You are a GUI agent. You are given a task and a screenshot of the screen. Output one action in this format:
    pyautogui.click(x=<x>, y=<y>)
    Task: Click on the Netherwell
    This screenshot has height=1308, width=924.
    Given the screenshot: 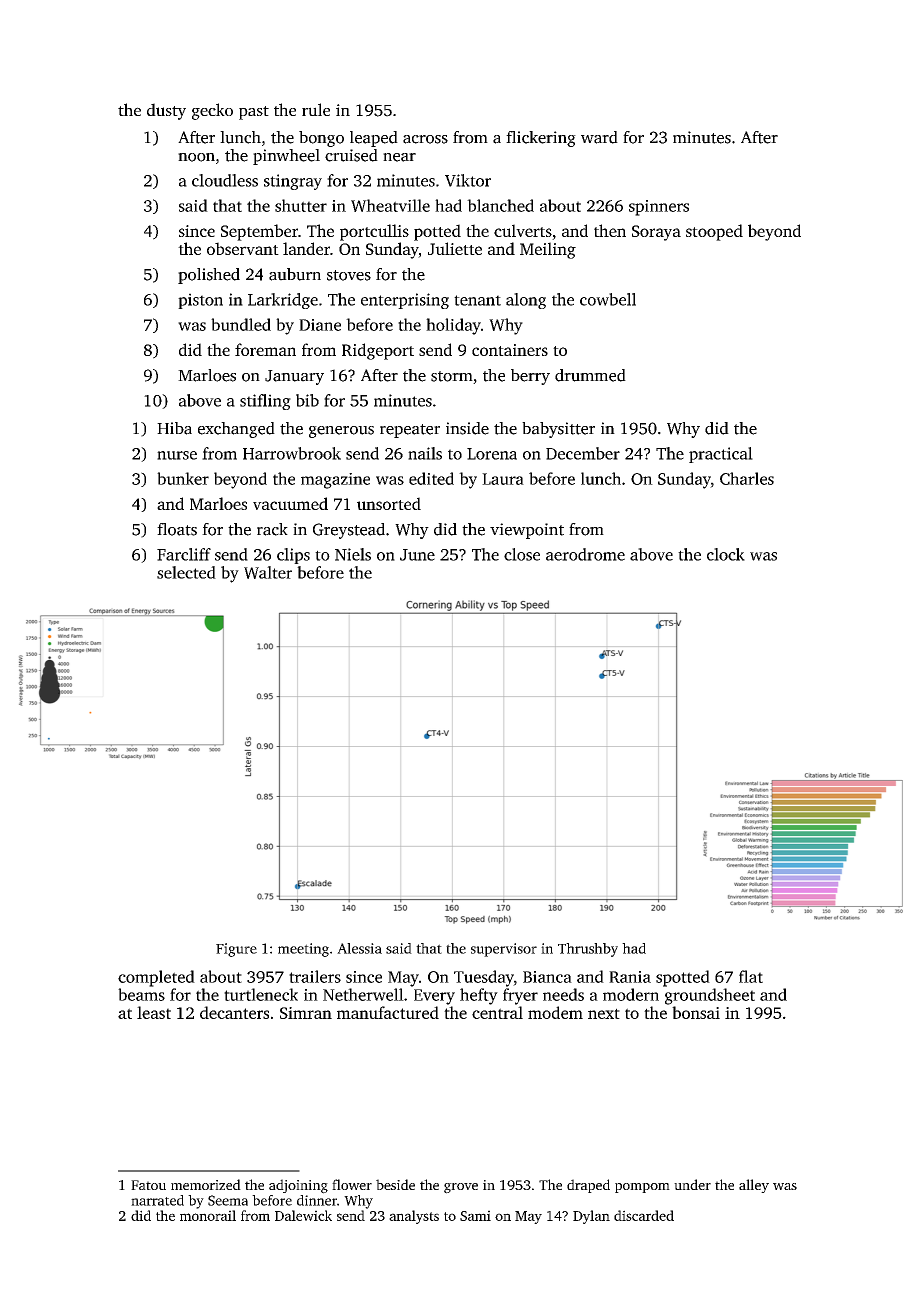 What is the action you would take?
    pyautogui.click(x=363, y=994)
